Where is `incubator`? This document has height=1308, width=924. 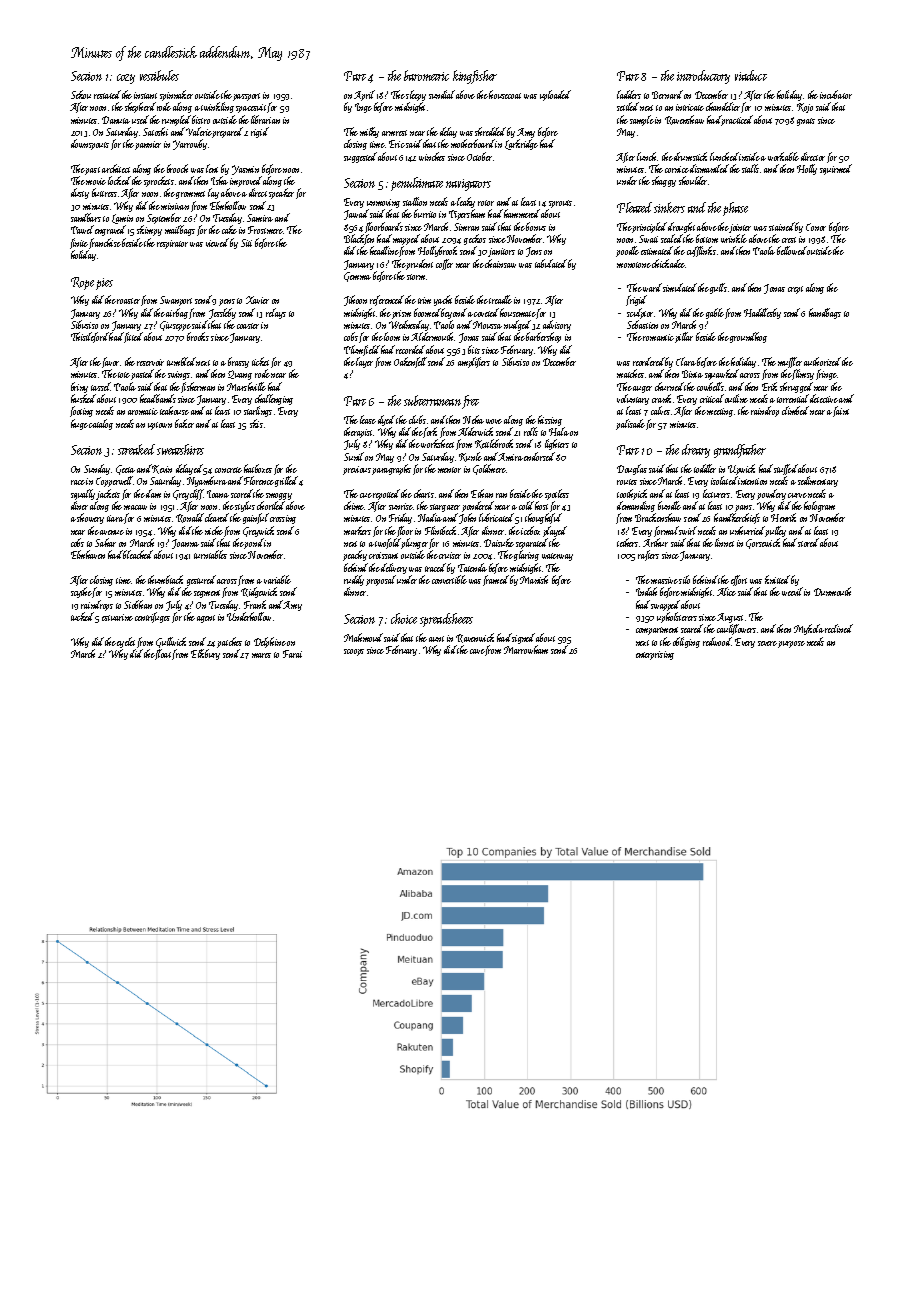 incubator is located at coordinates (836, 94).
